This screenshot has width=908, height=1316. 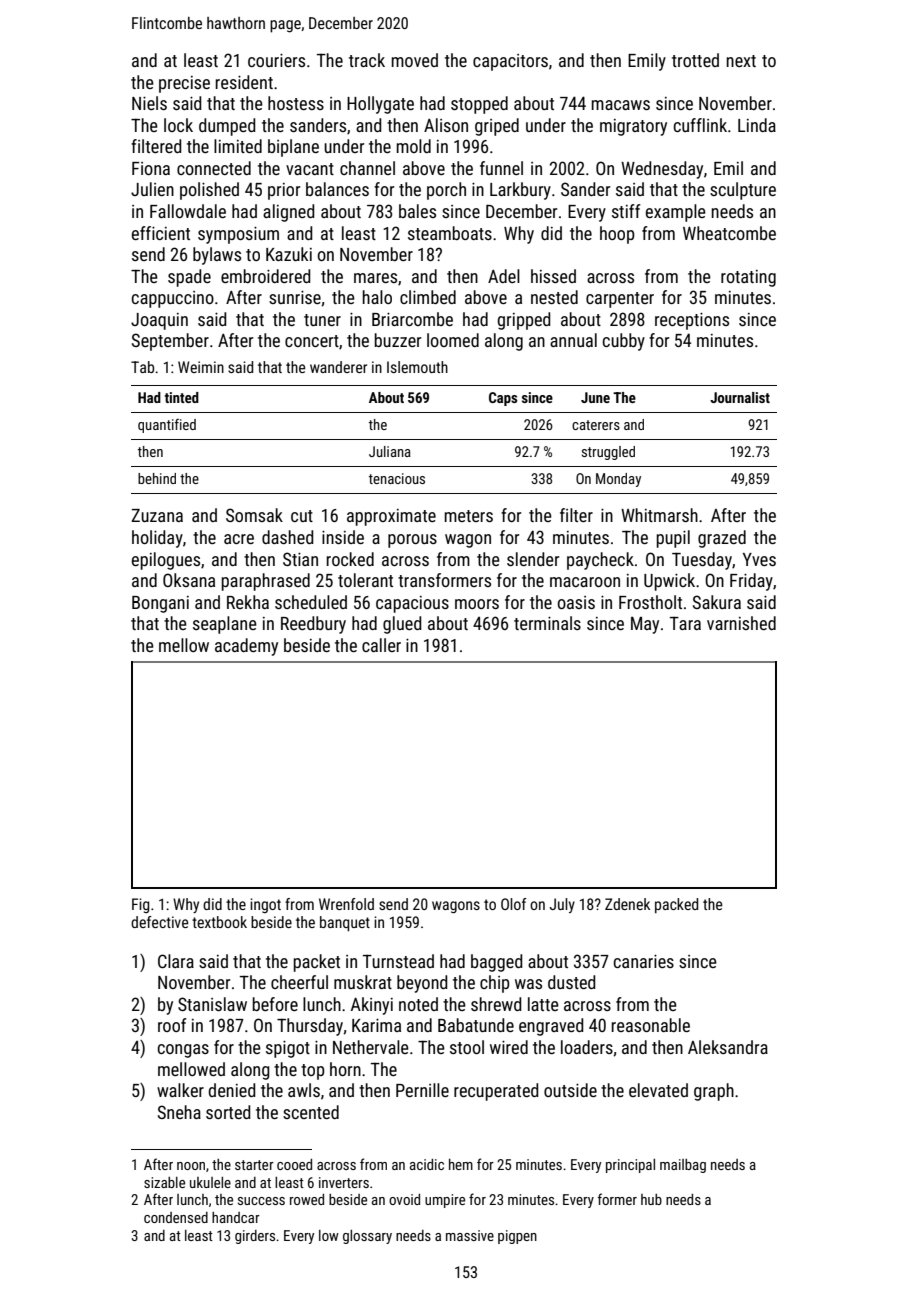 What do you see at coordinates (288, 1049) in the screenshot?
I see `spigot` at bounding box center [288, 1049].
